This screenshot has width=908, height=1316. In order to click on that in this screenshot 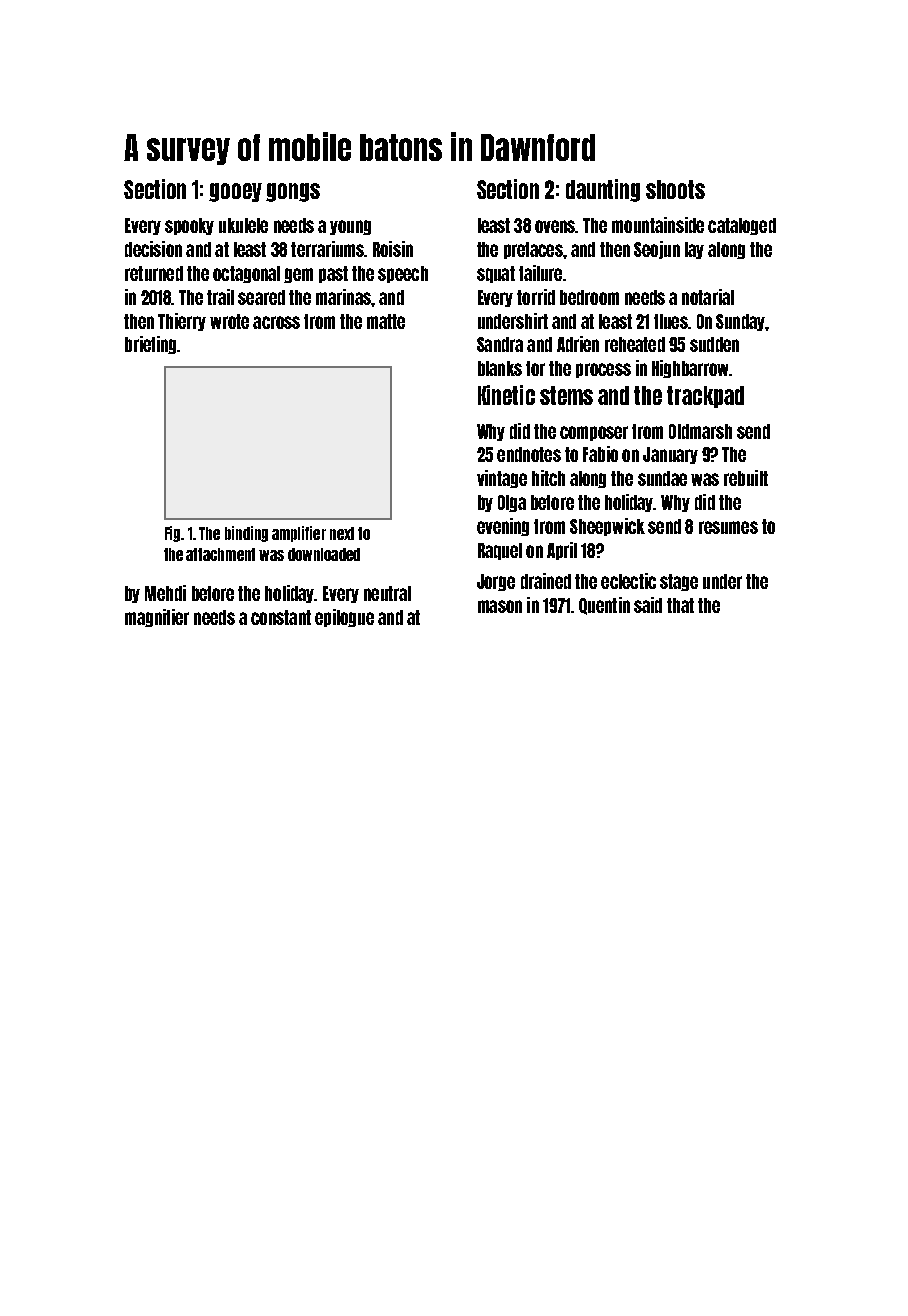, I will do `click(680, 605)`.
